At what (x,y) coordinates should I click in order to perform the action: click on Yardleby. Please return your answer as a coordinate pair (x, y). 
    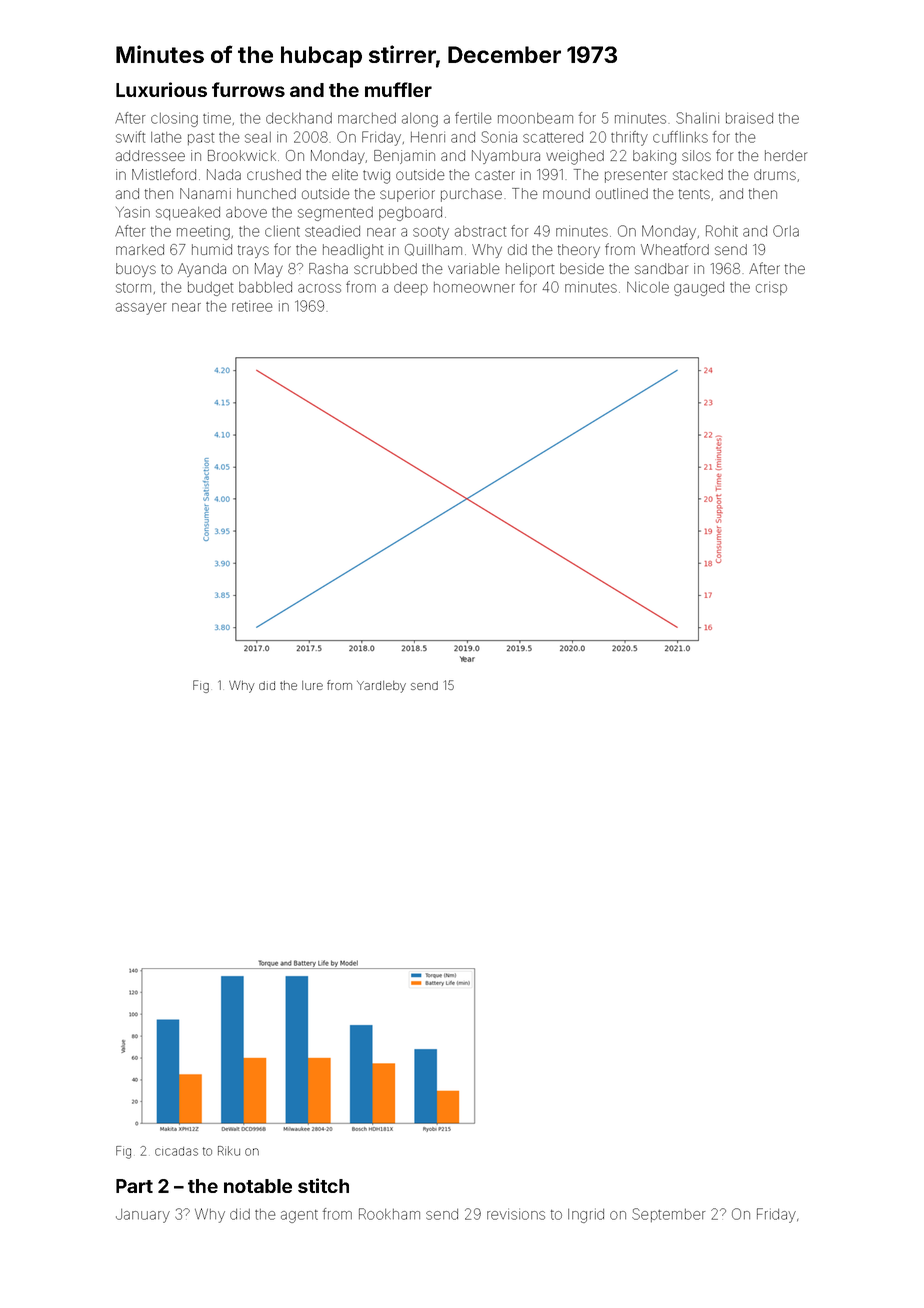
    Looking at the image, I should click on (381, 687).
